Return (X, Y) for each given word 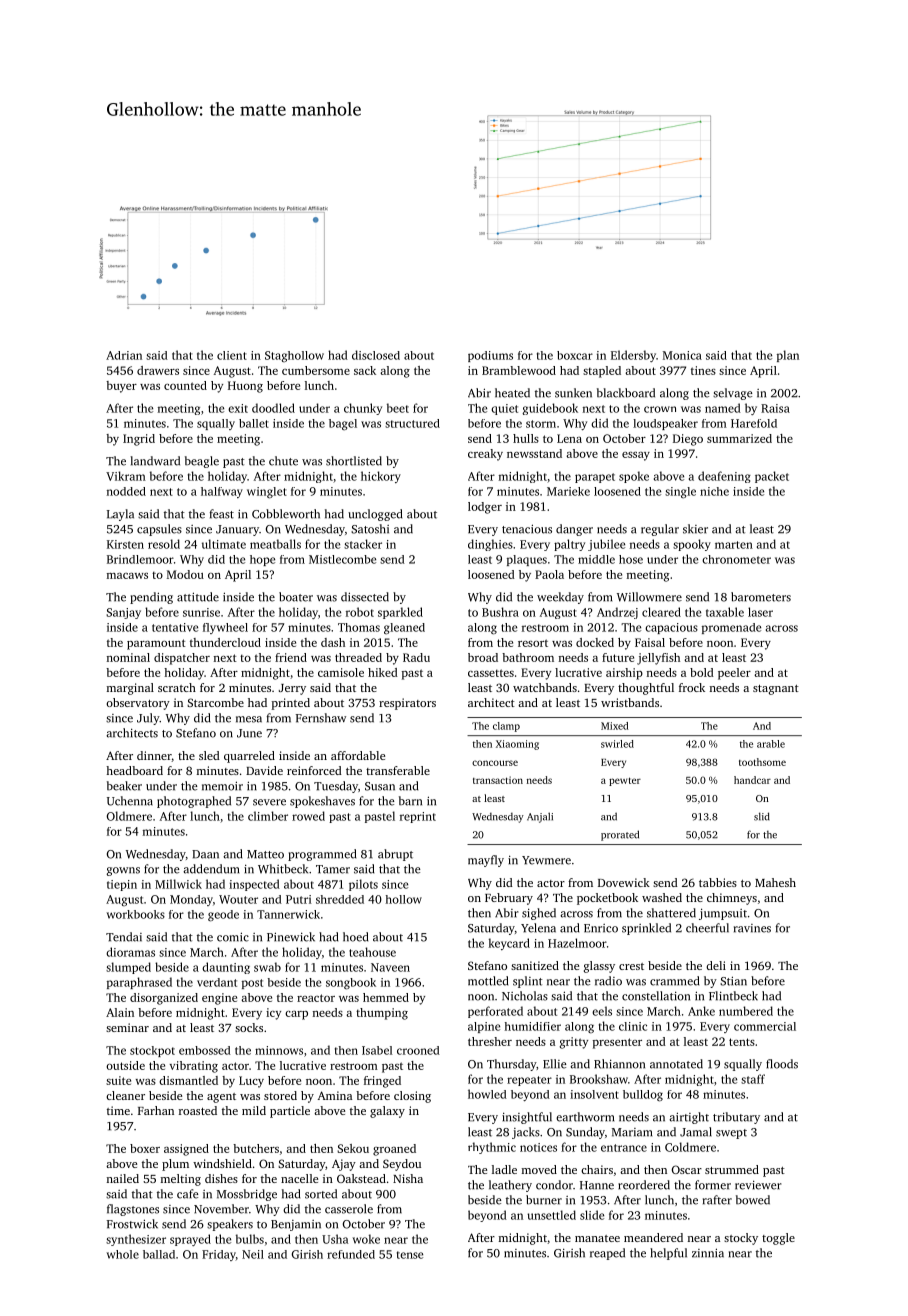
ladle (504, 1169)
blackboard (626, 393)
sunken (573, 393)
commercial (765, 1026)
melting (181, 1180)
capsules (159, 530)
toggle (778, 1239)
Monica (682, 355)
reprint (418, 817)
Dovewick (624, 882)
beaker (124, 786)
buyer (121, 387)
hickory (381, 477)
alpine (484, 1027)
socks (249, 1027)
